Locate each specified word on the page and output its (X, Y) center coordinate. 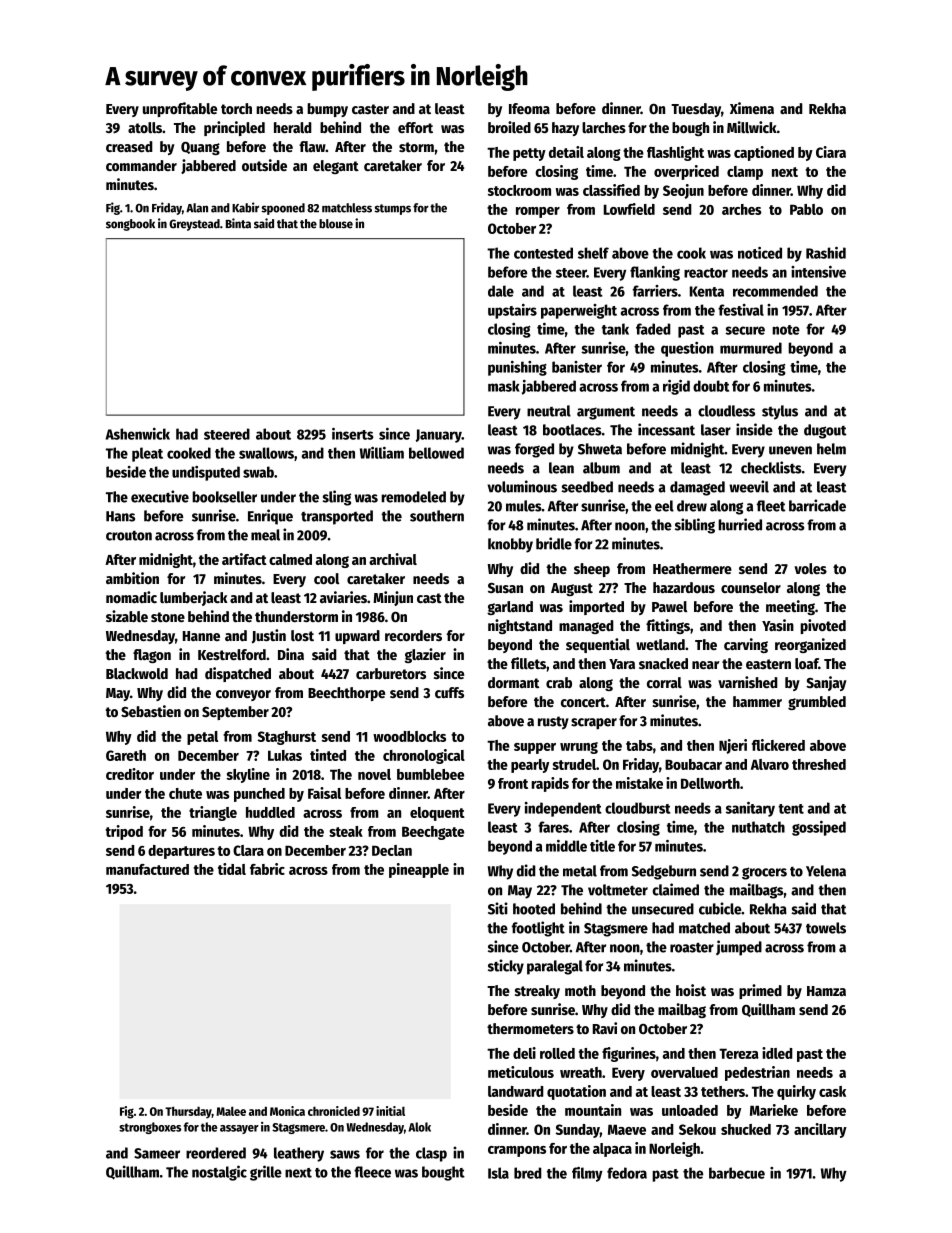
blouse (336, 224)
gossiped (819, 828)
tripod (124, 832)
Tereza (739, 1053)
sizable (127, 616)
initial (390, 1111)
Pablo (806, 209)
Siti (498, 908)
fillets (528, 663)
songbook (130, 225)
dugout (825, 431)
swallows (266, 453)
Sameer (157, 1153)
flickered (778, 745)
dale (501, 291)
